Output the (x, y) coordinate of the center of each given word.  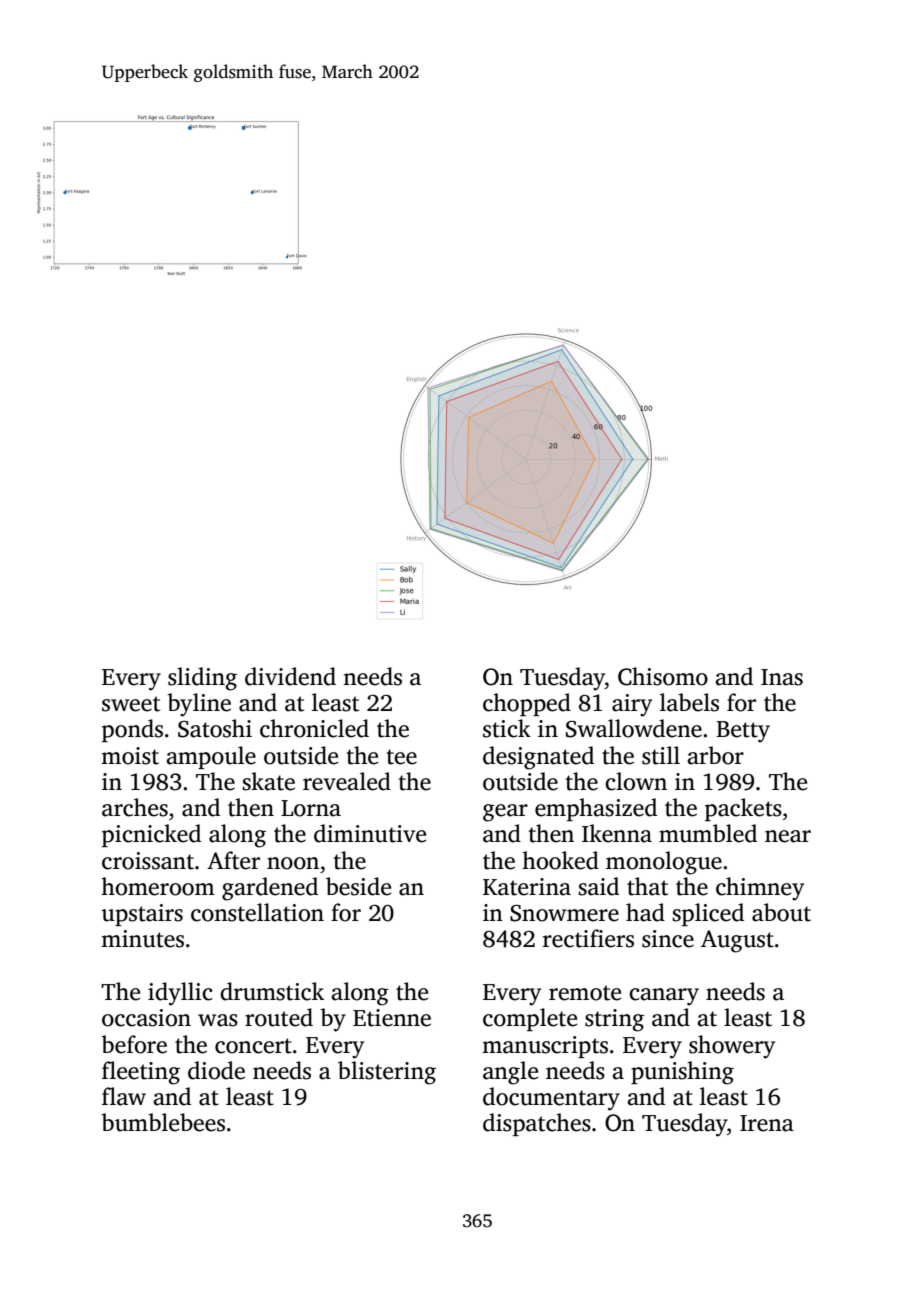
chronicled (314, 728)
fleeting (141, 1073)
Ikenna (617, 833)
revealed (347, 781)
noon (293, 863)
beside (358, 886)
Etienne (392, 1018)
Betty (743, 732)
